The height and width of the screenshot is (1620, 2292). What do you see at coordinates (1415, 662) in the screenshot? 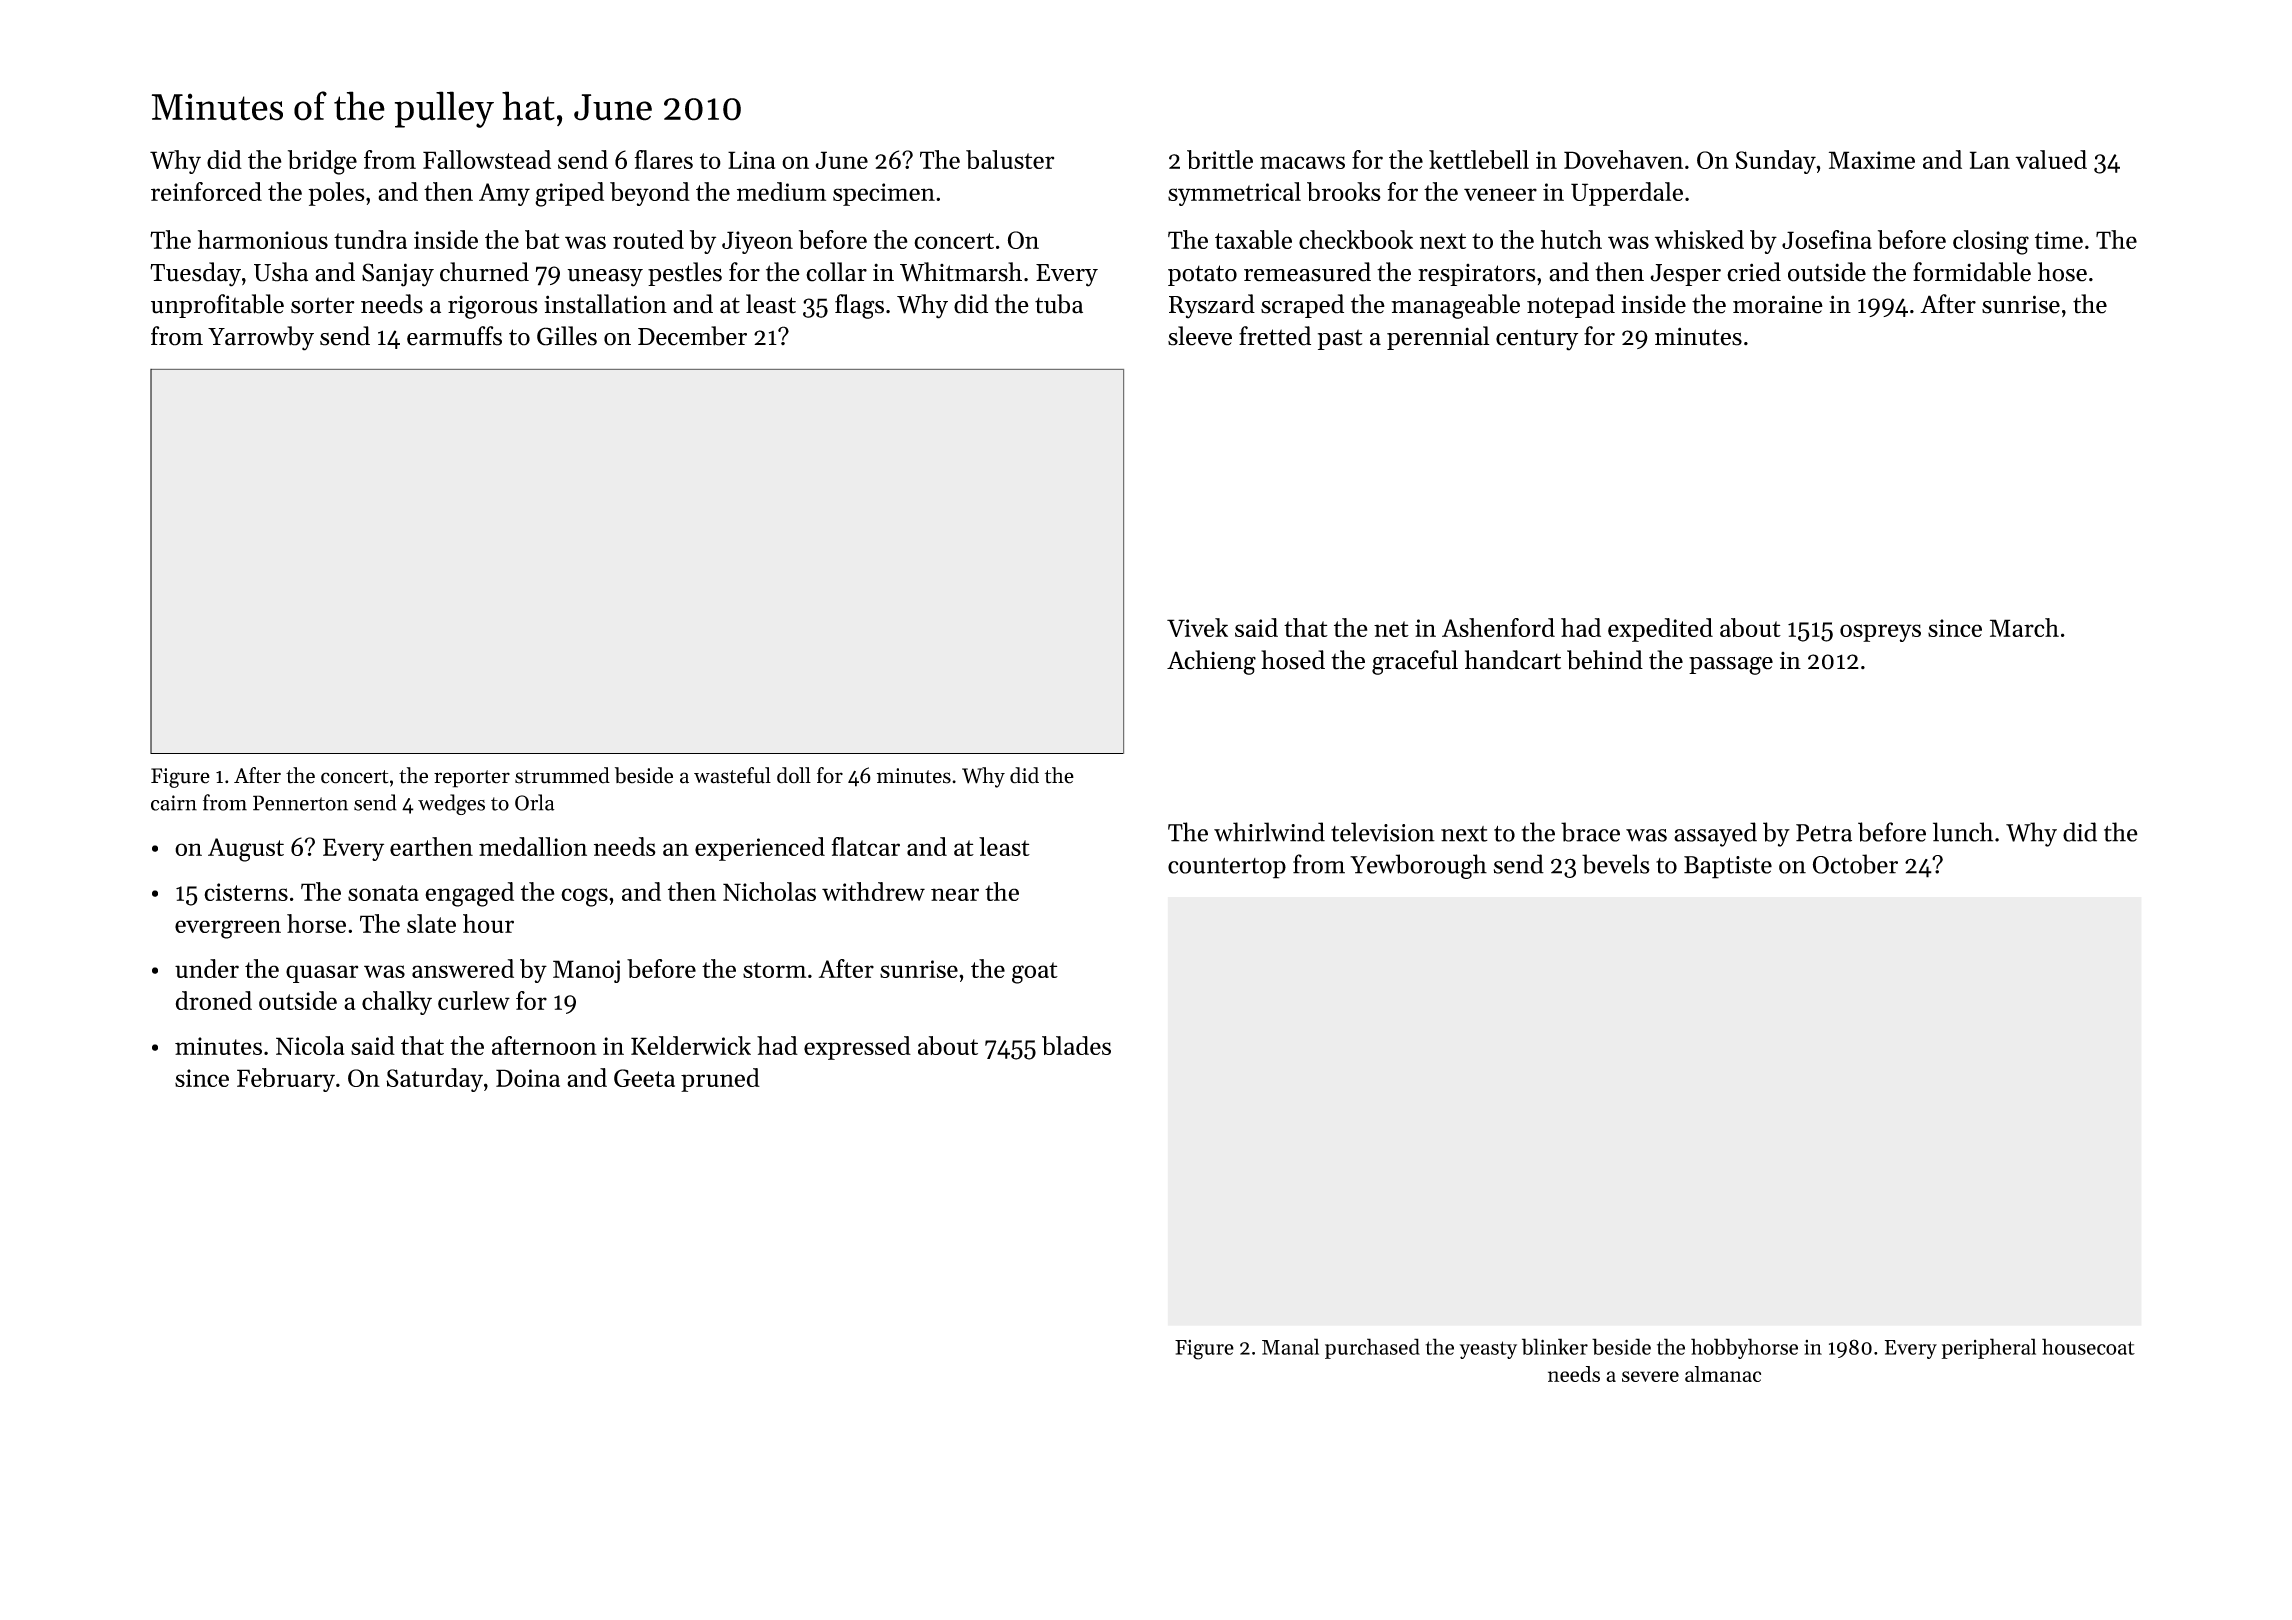
I see `graceful` at bounding box center [1415, 662].
